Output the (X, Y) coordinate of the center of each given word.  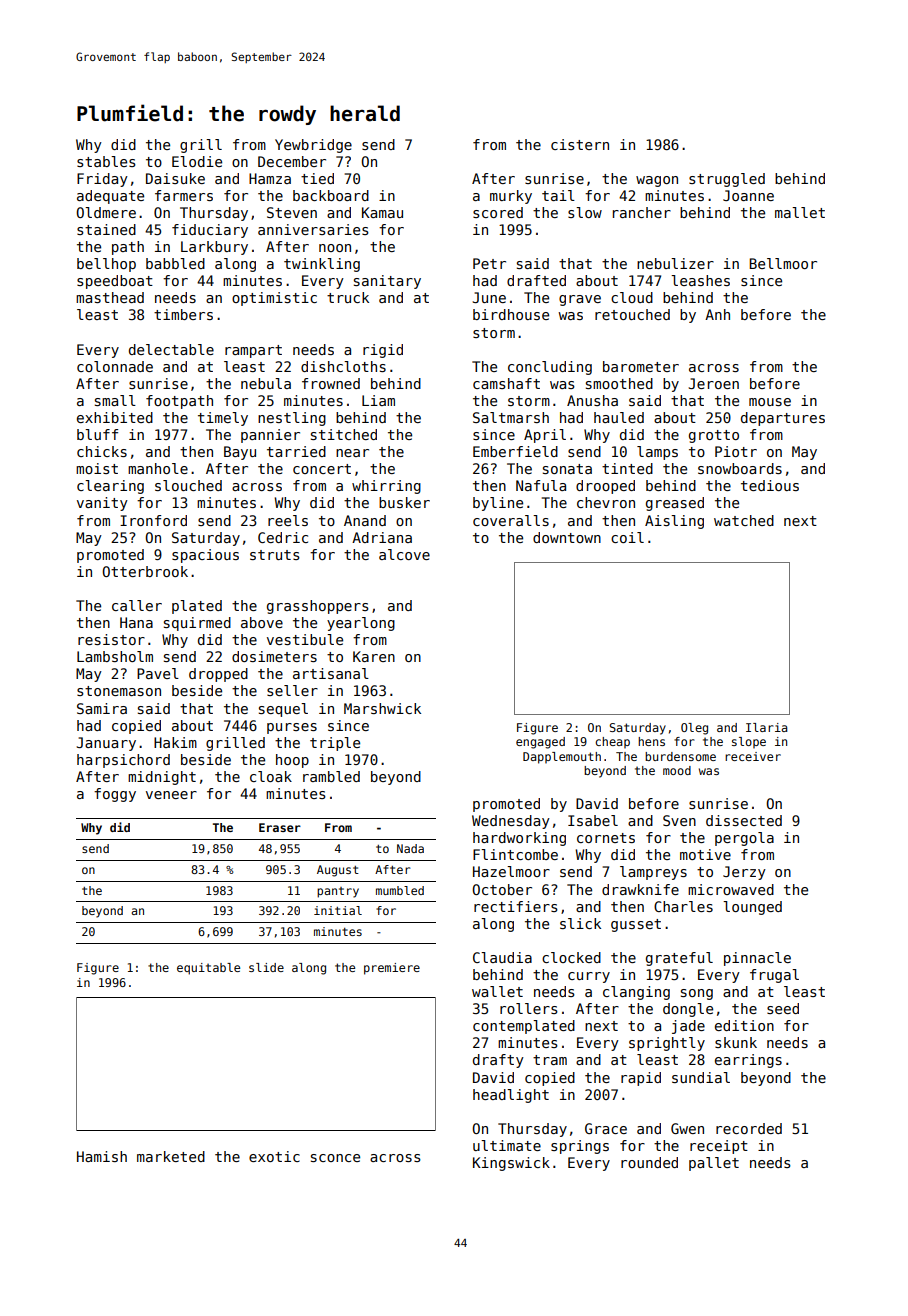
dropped (218, 675)
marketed (171, 1156)
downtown (567, 537)
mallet (800, 212)
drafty (498, 1061)
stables (106, 161)
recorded (749, 1128)
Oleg (694, 729)
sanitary (387, 282)
